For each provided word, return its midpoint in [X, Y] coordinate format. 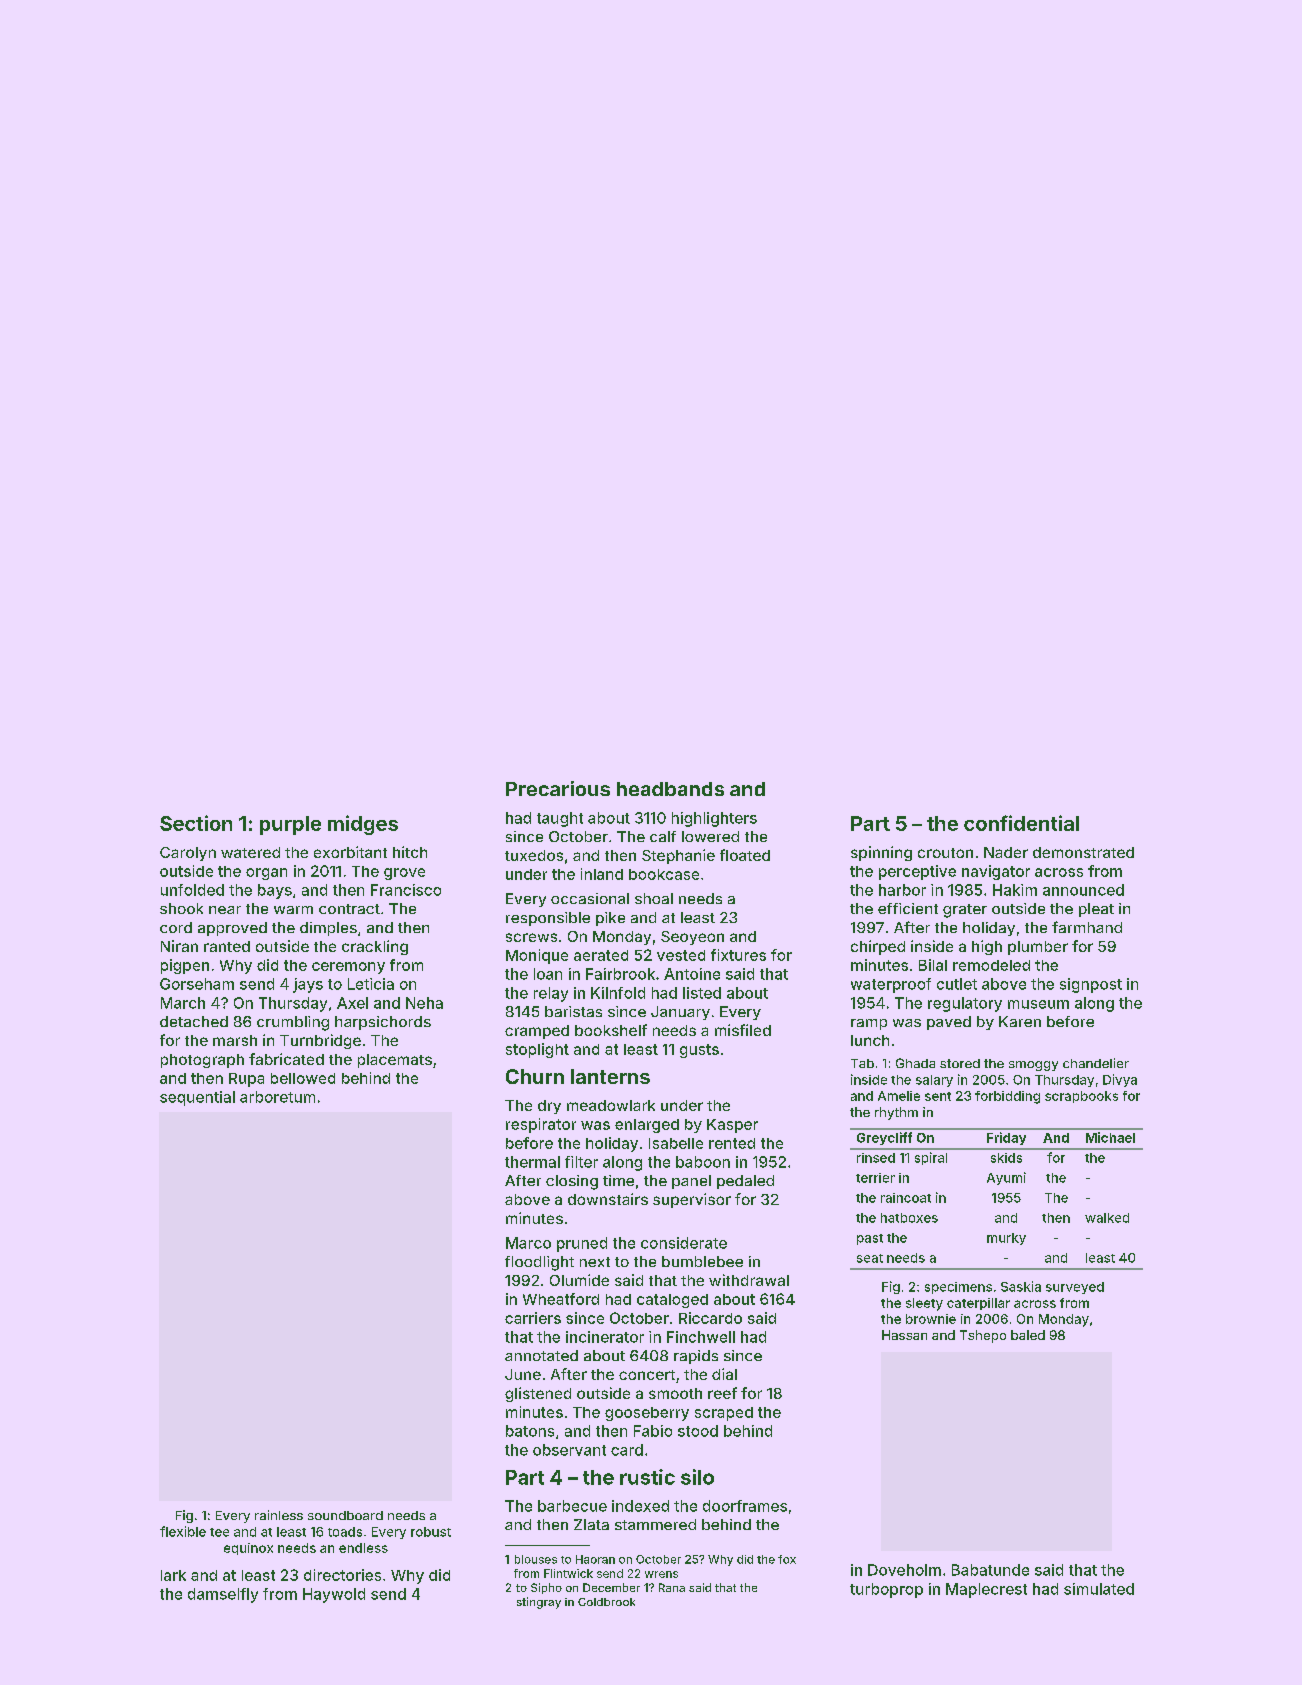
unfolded [192, 890]
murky [1006, 1239]
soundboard [345, 1515]
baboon [703, 1162]
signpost [1091, 985]
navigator [996, 872]
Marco [528, 1243]
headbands [670, 789]
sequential [197, 1098]
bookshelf [611, 1030]
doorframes [745, 1506]
